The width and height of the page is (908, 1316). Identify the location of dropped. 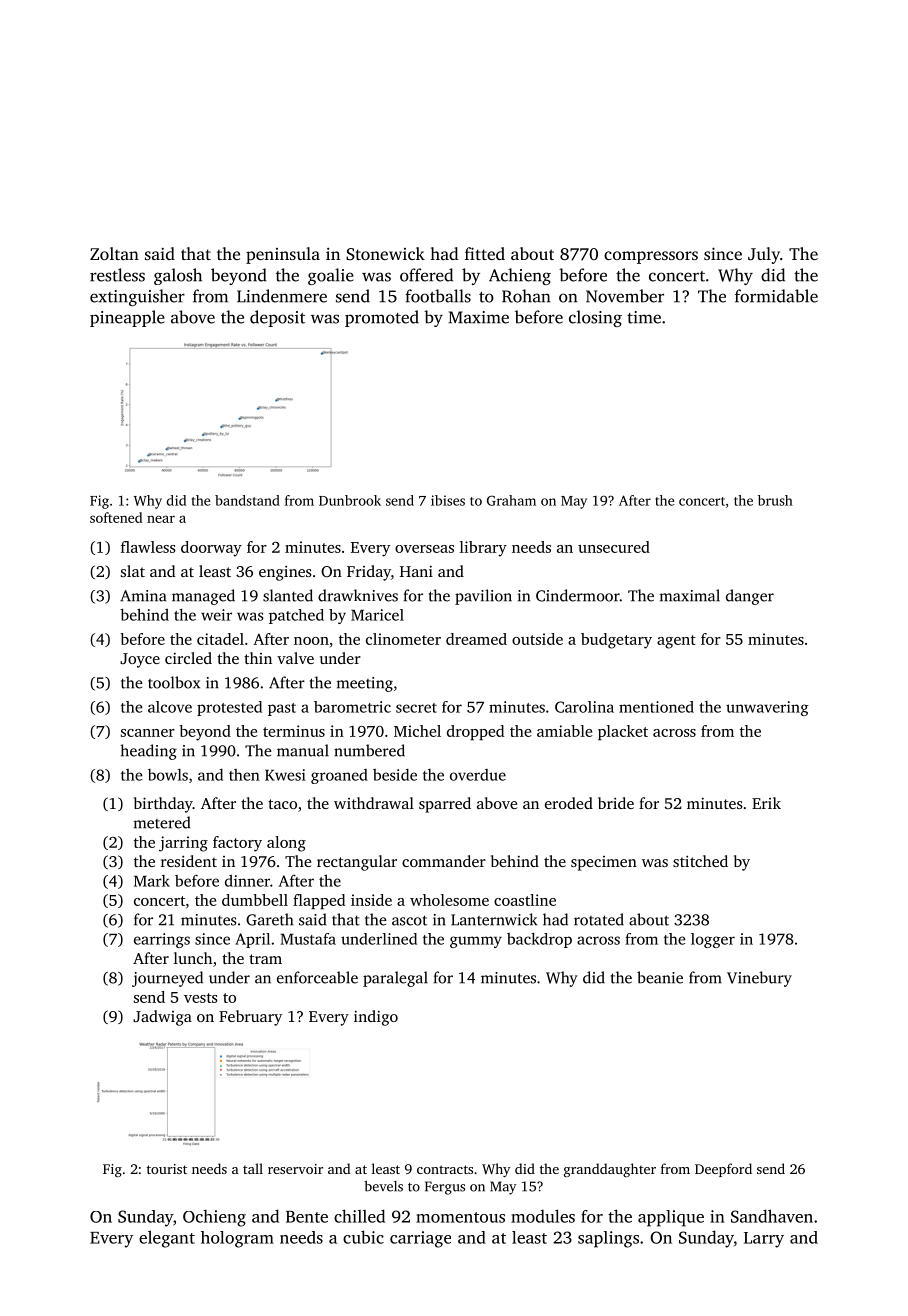
(475, 732).
